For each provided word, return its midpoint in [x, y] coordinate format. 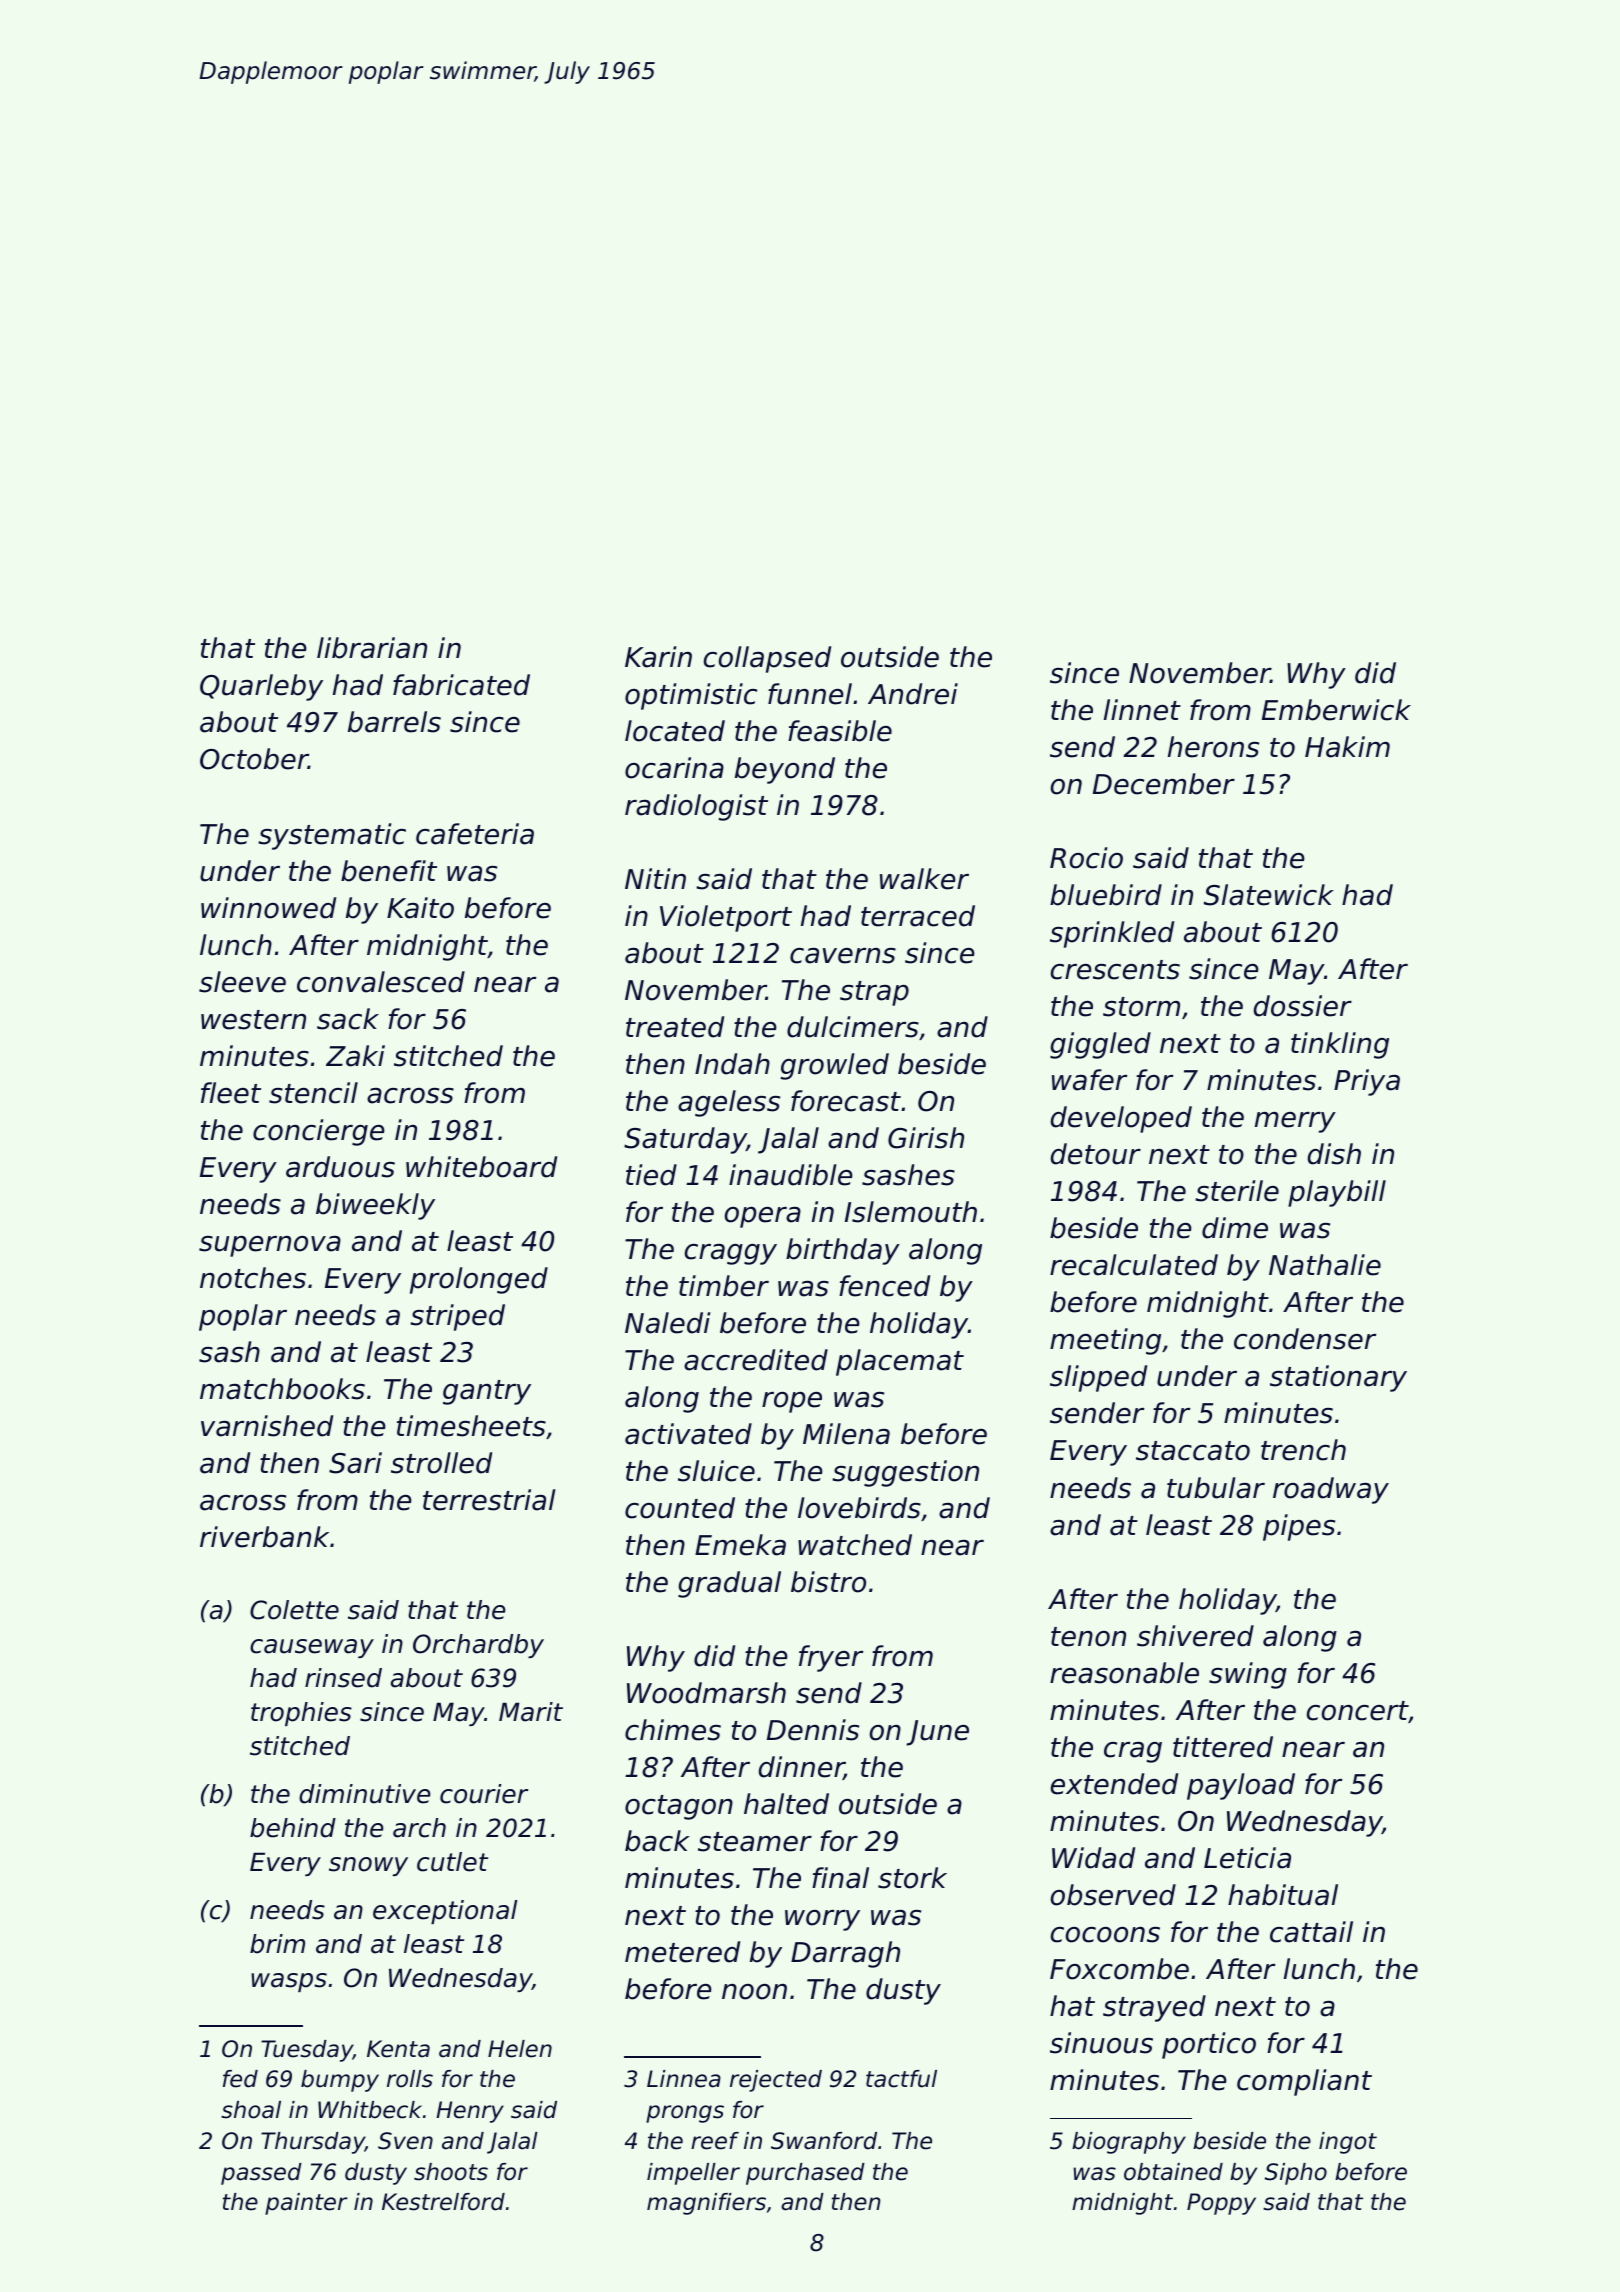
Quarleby [261, 687]
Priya [1367, 1082]
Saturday [685, 1140]
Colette [294, 1610]
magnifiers [706, 2204]
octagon [679, 1807]
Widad [1093, 1858]
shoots [451, 2172]
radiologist [696, 807]
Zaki [355, 1056]
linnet [1142, 710]
